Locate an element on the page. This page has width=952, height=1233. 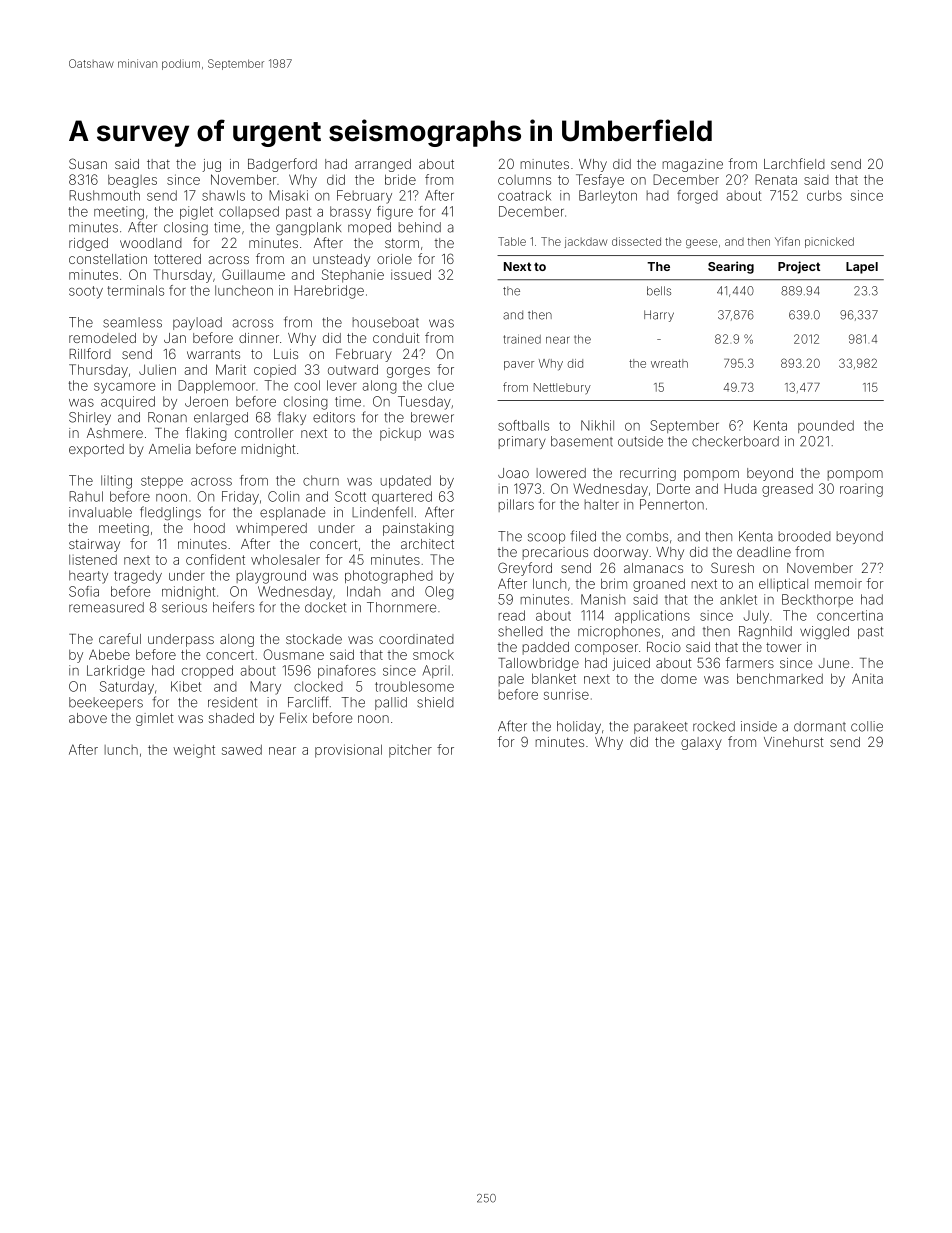
geese is located at coordinates (701, 244).
